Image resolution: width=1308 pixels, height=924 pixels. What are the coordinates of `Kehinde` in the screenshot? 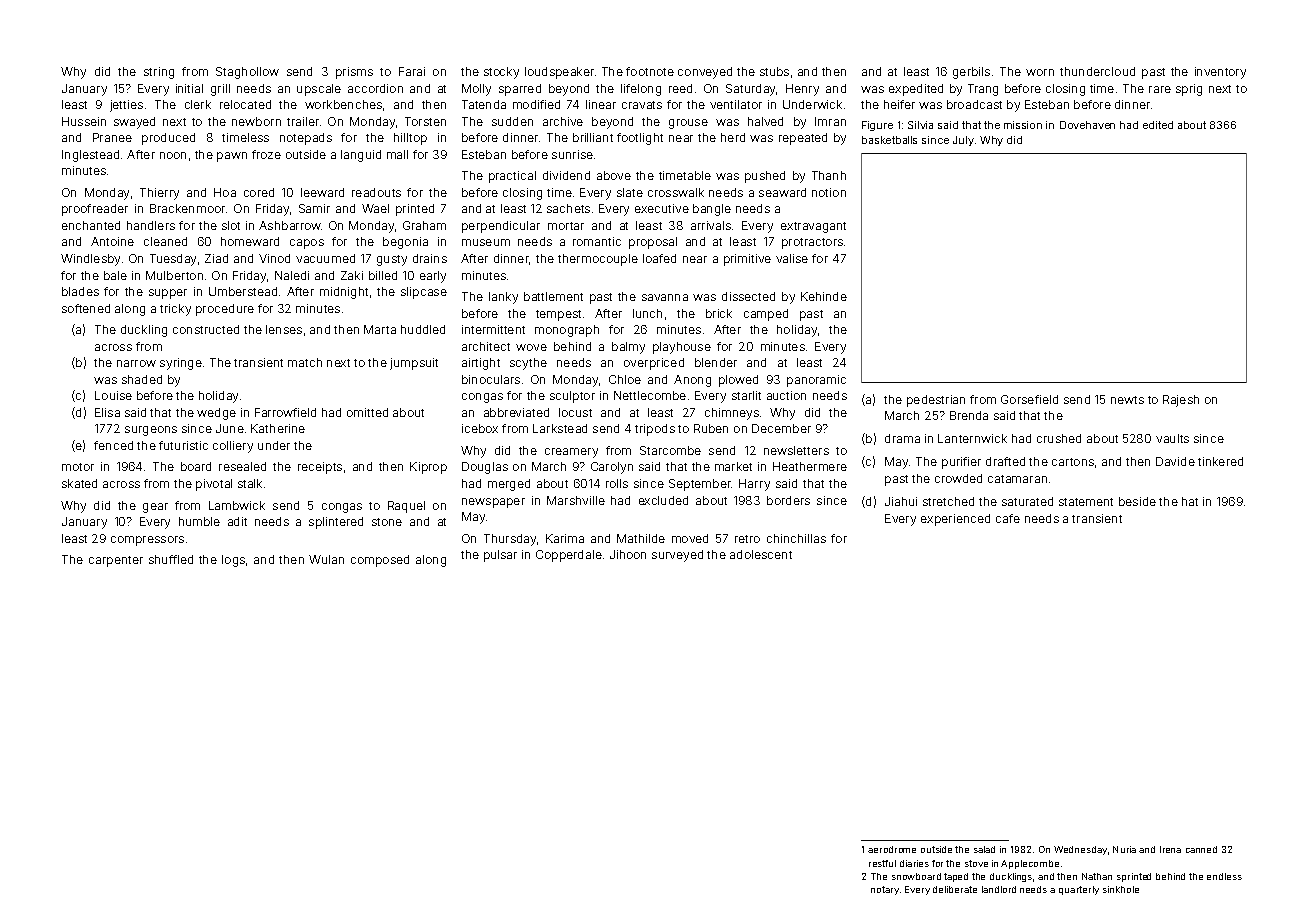 It's located at (824, 296).
